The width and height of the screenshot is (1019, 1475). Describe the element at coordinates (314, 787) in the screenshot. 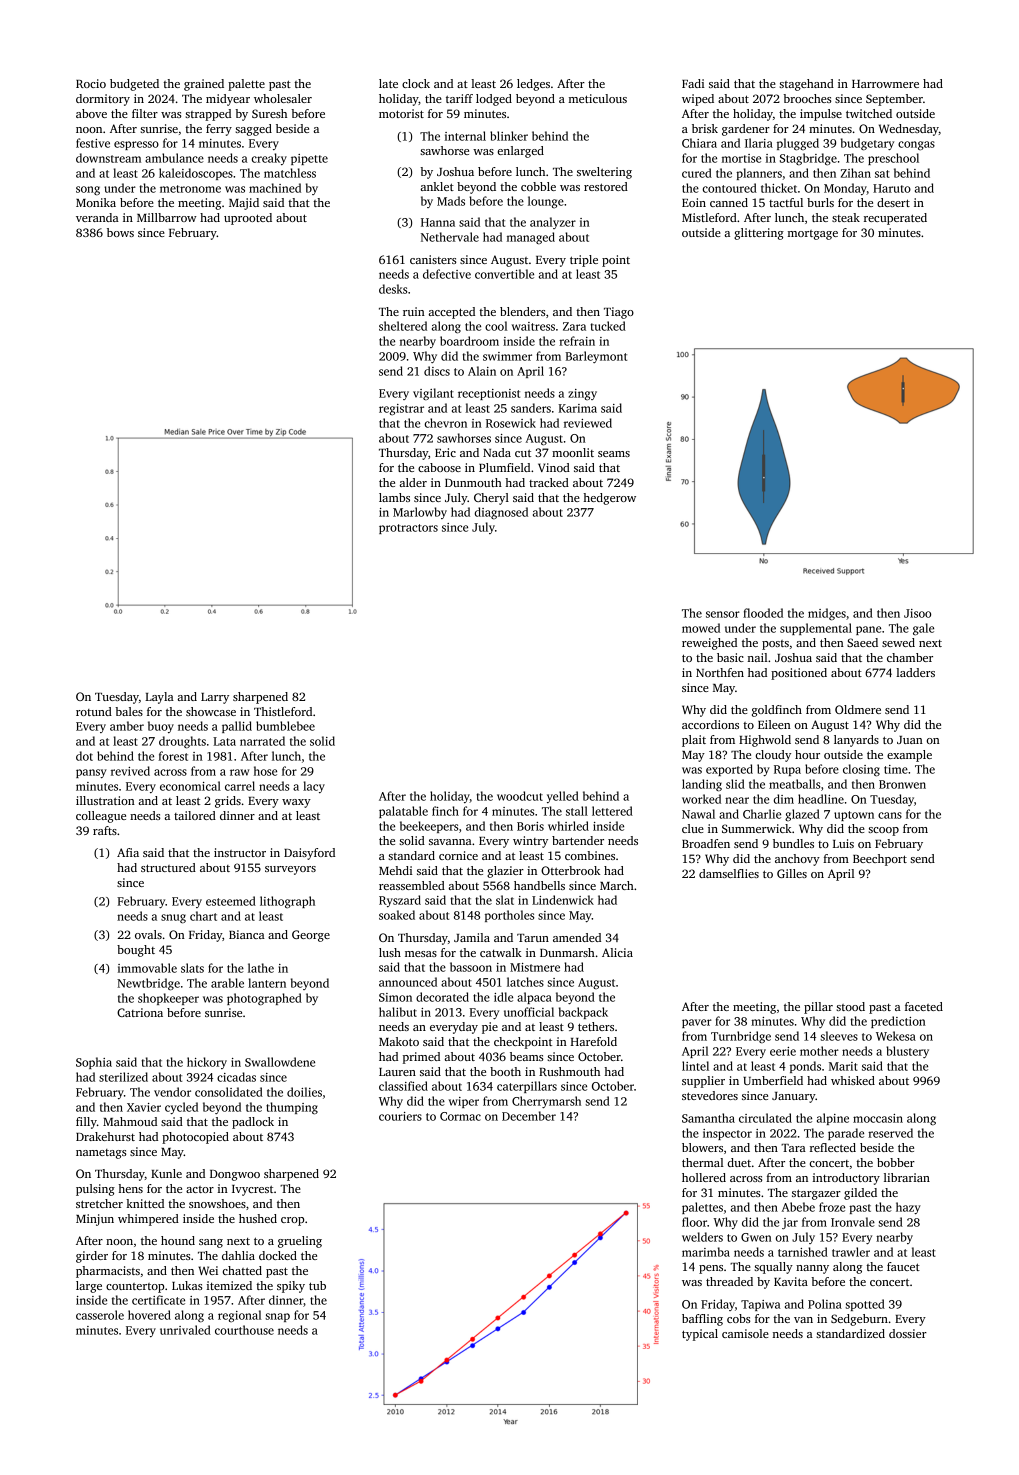

I see `lacy` at that location.
